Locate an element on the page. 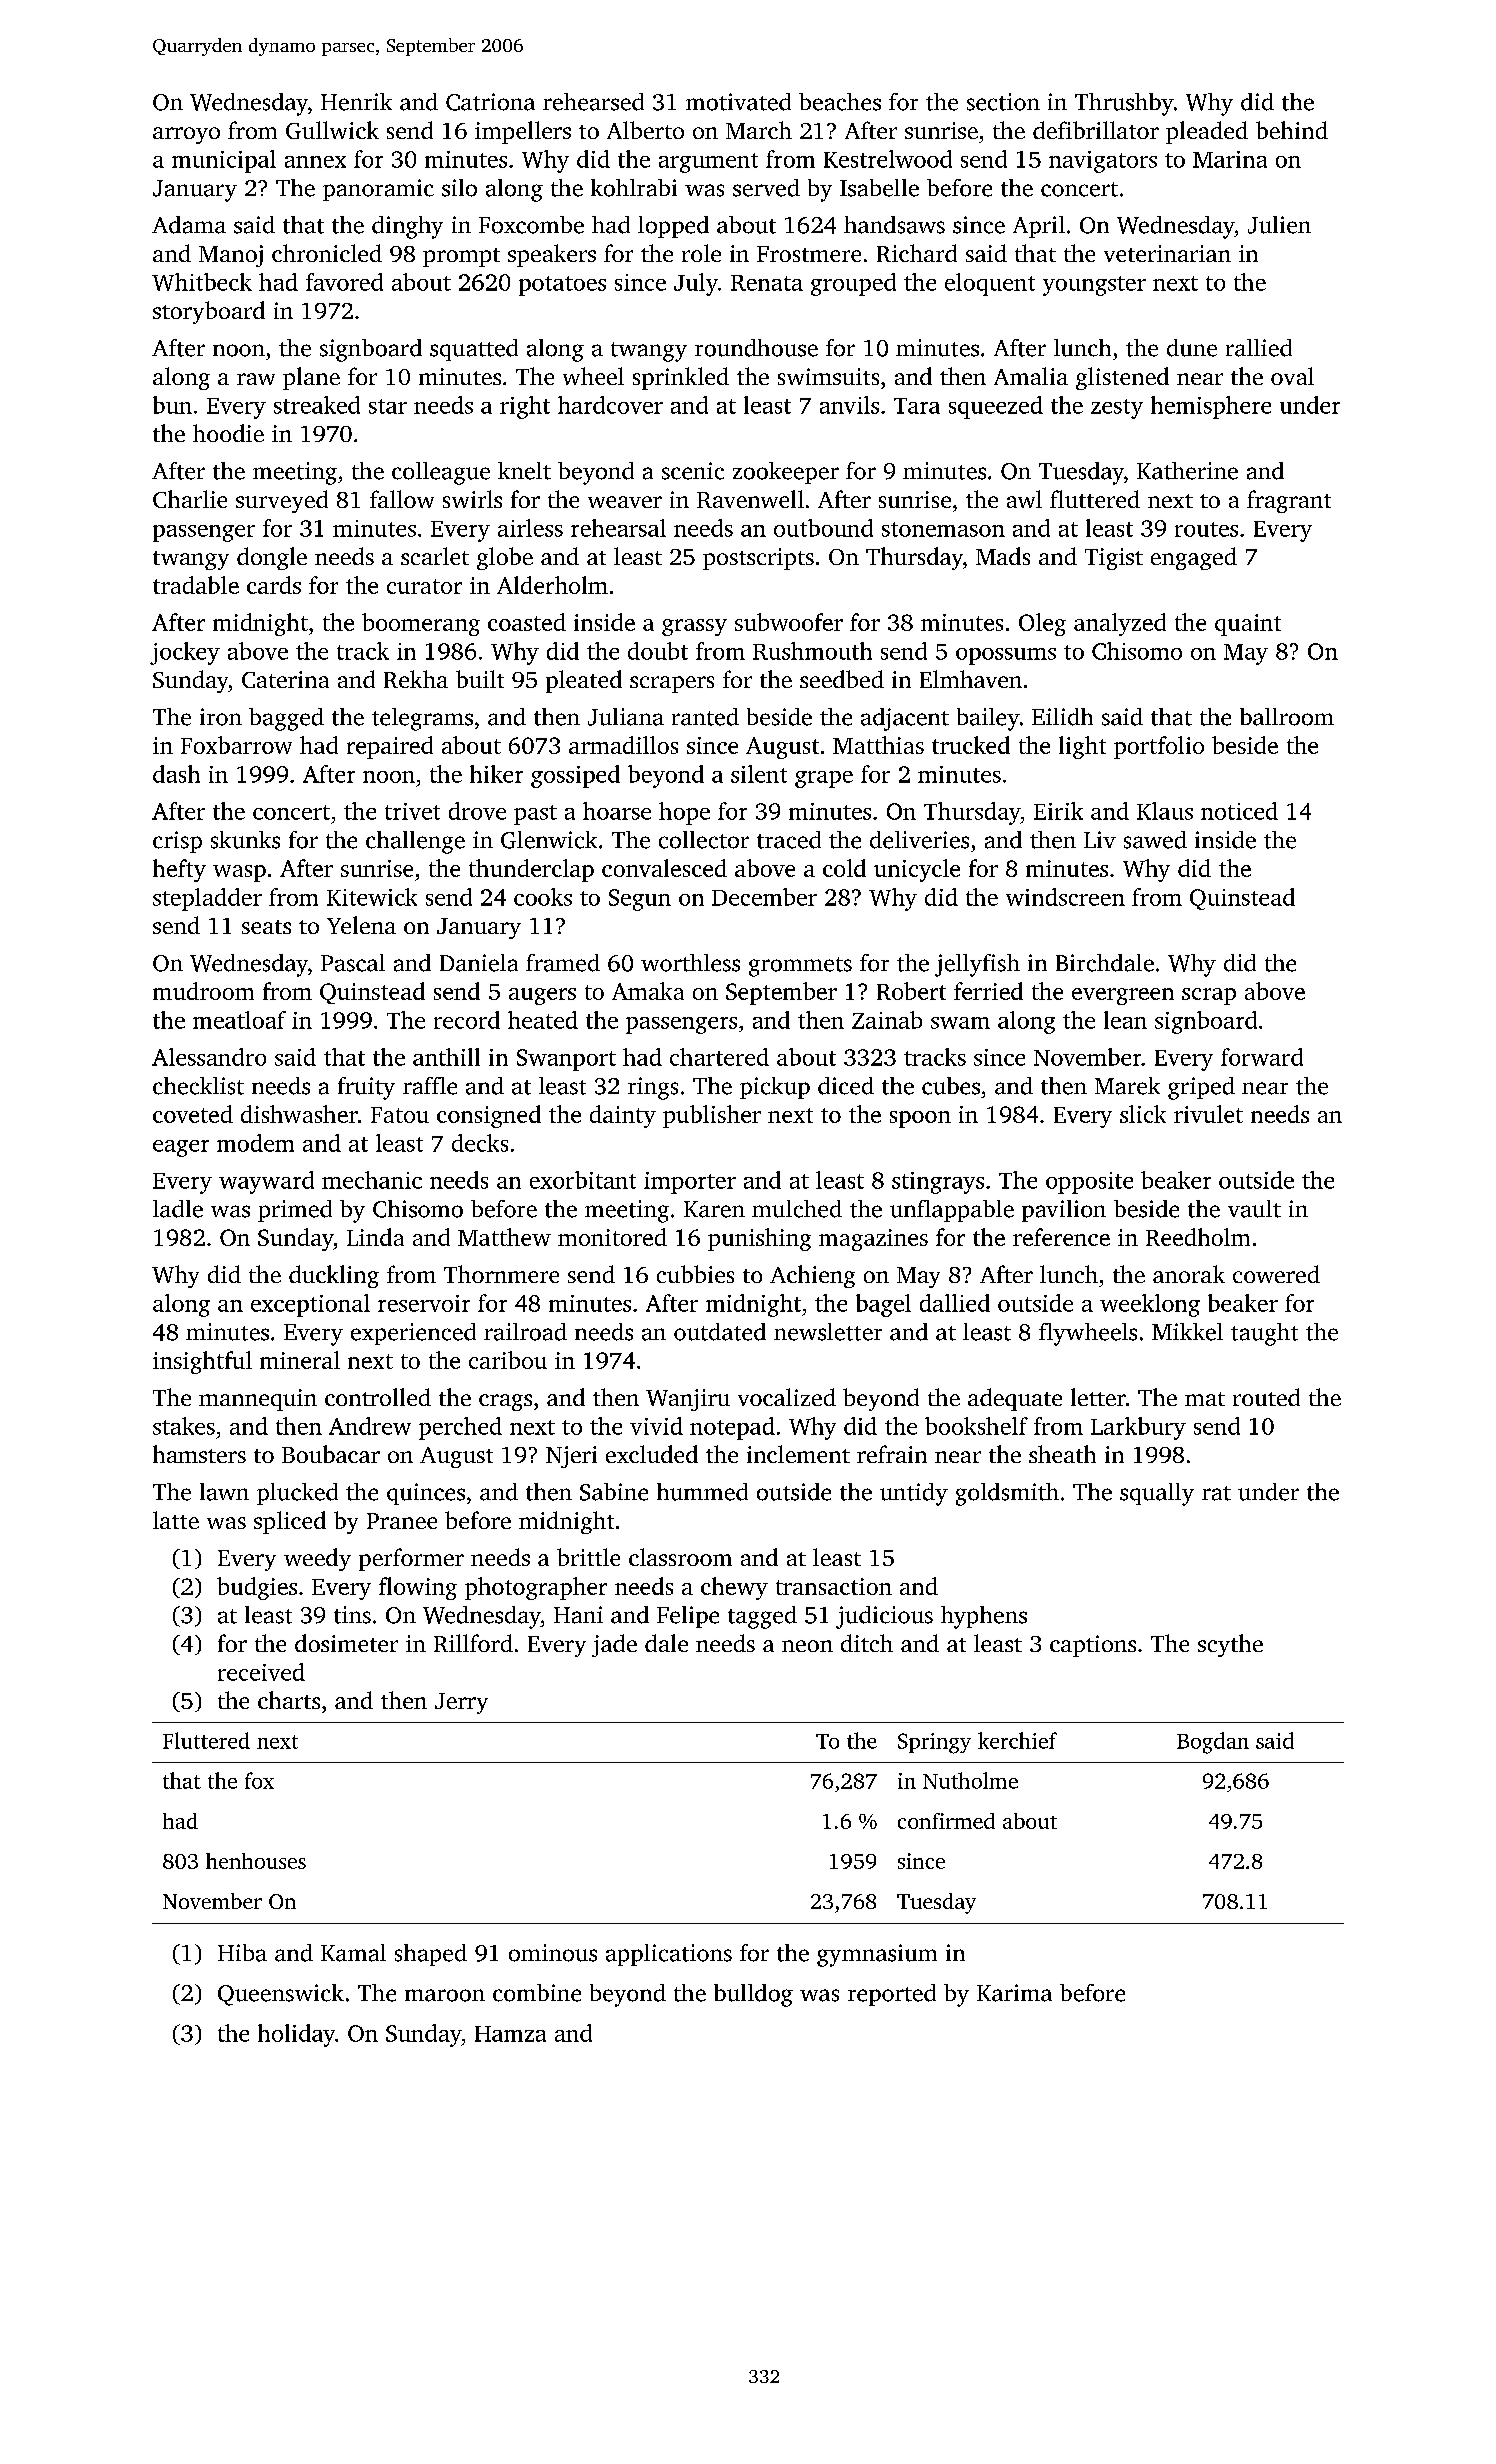 Image resolution: width=1496 pixels, height=2464 pixels. curator is located at coordinates (424, 586).
